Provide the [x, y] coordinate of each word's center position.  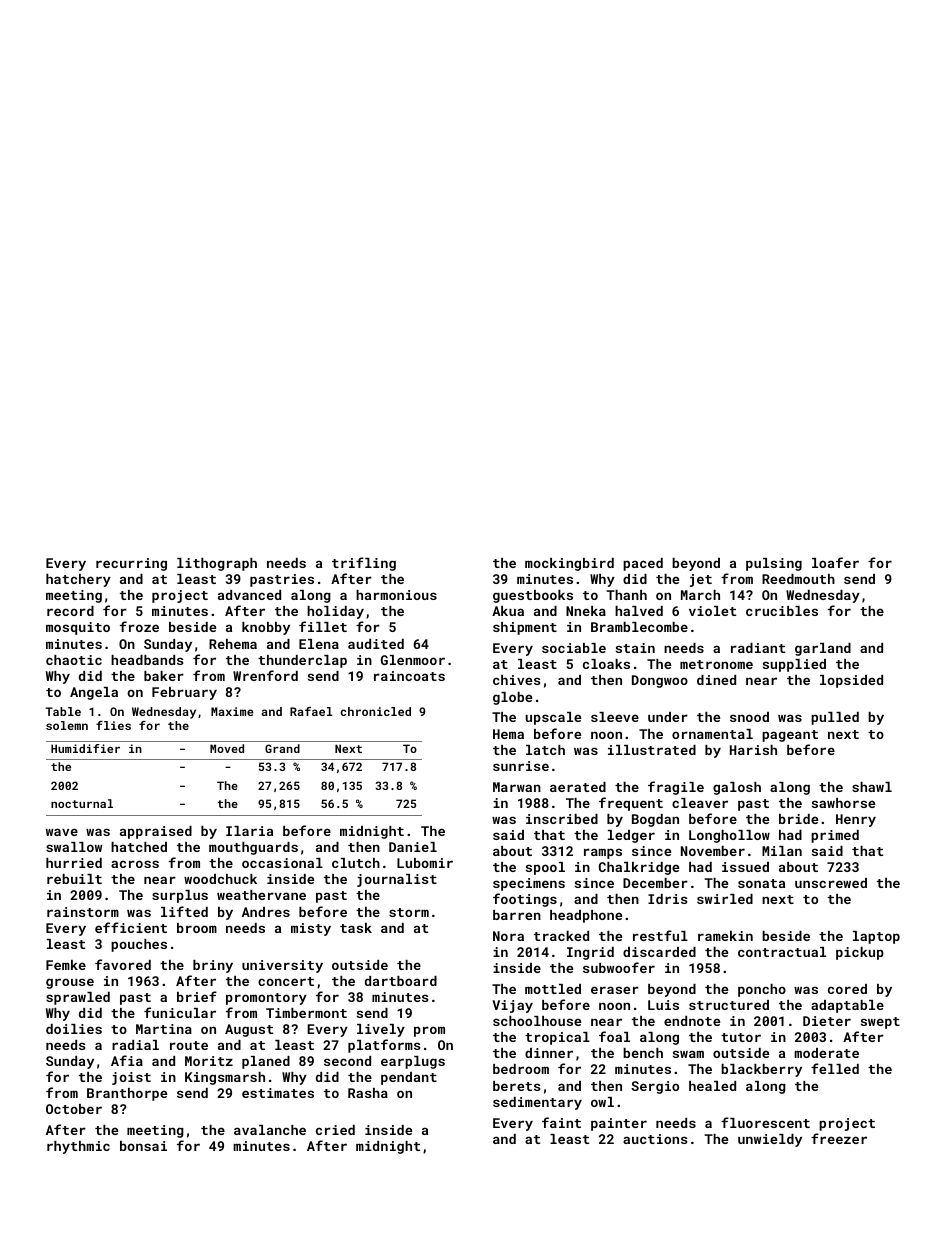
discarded [659, 952]
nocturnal [82, 803]
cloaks [606, 664]
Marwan [517, 787]
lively [381, 1030]
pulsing [774, 564]
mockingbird [569, 564]
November [713, 851]
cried [335, 1130]
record [70, 611]
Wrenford [265, 675]
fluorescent [765, 1122]
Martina [164, 1029]
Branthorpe [127, 1094]
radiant [758, 648]
